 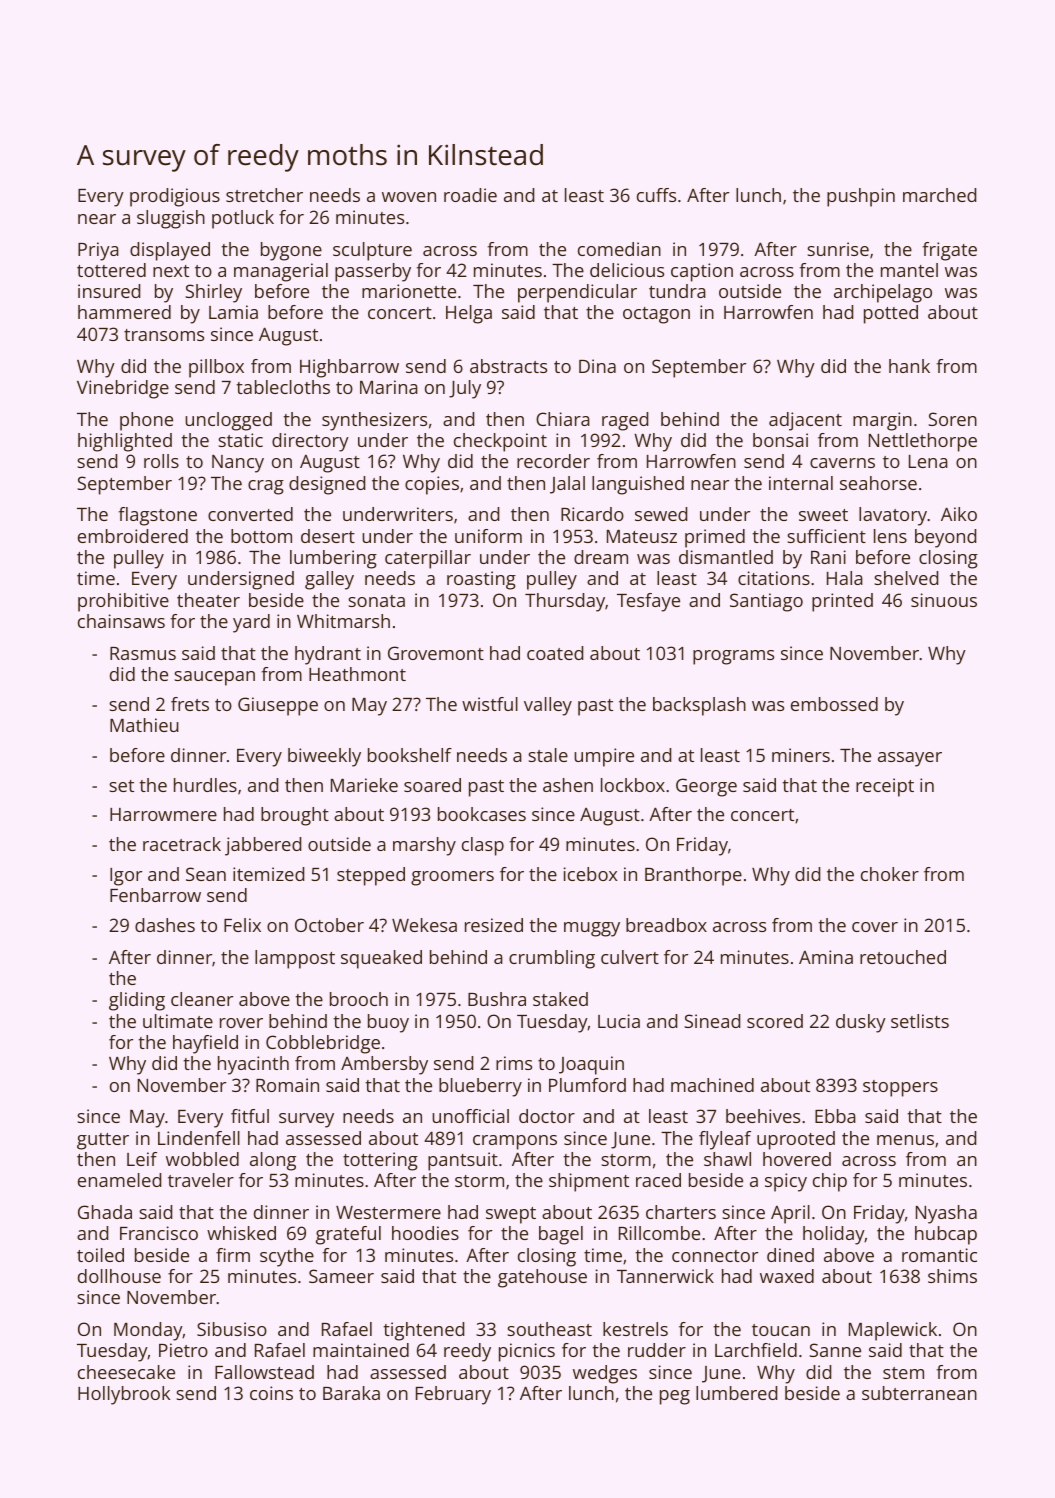 What do you see at coordinates (125, 442) in the screenshot?
I see `highlighted` at bounding box center [125, 442].
